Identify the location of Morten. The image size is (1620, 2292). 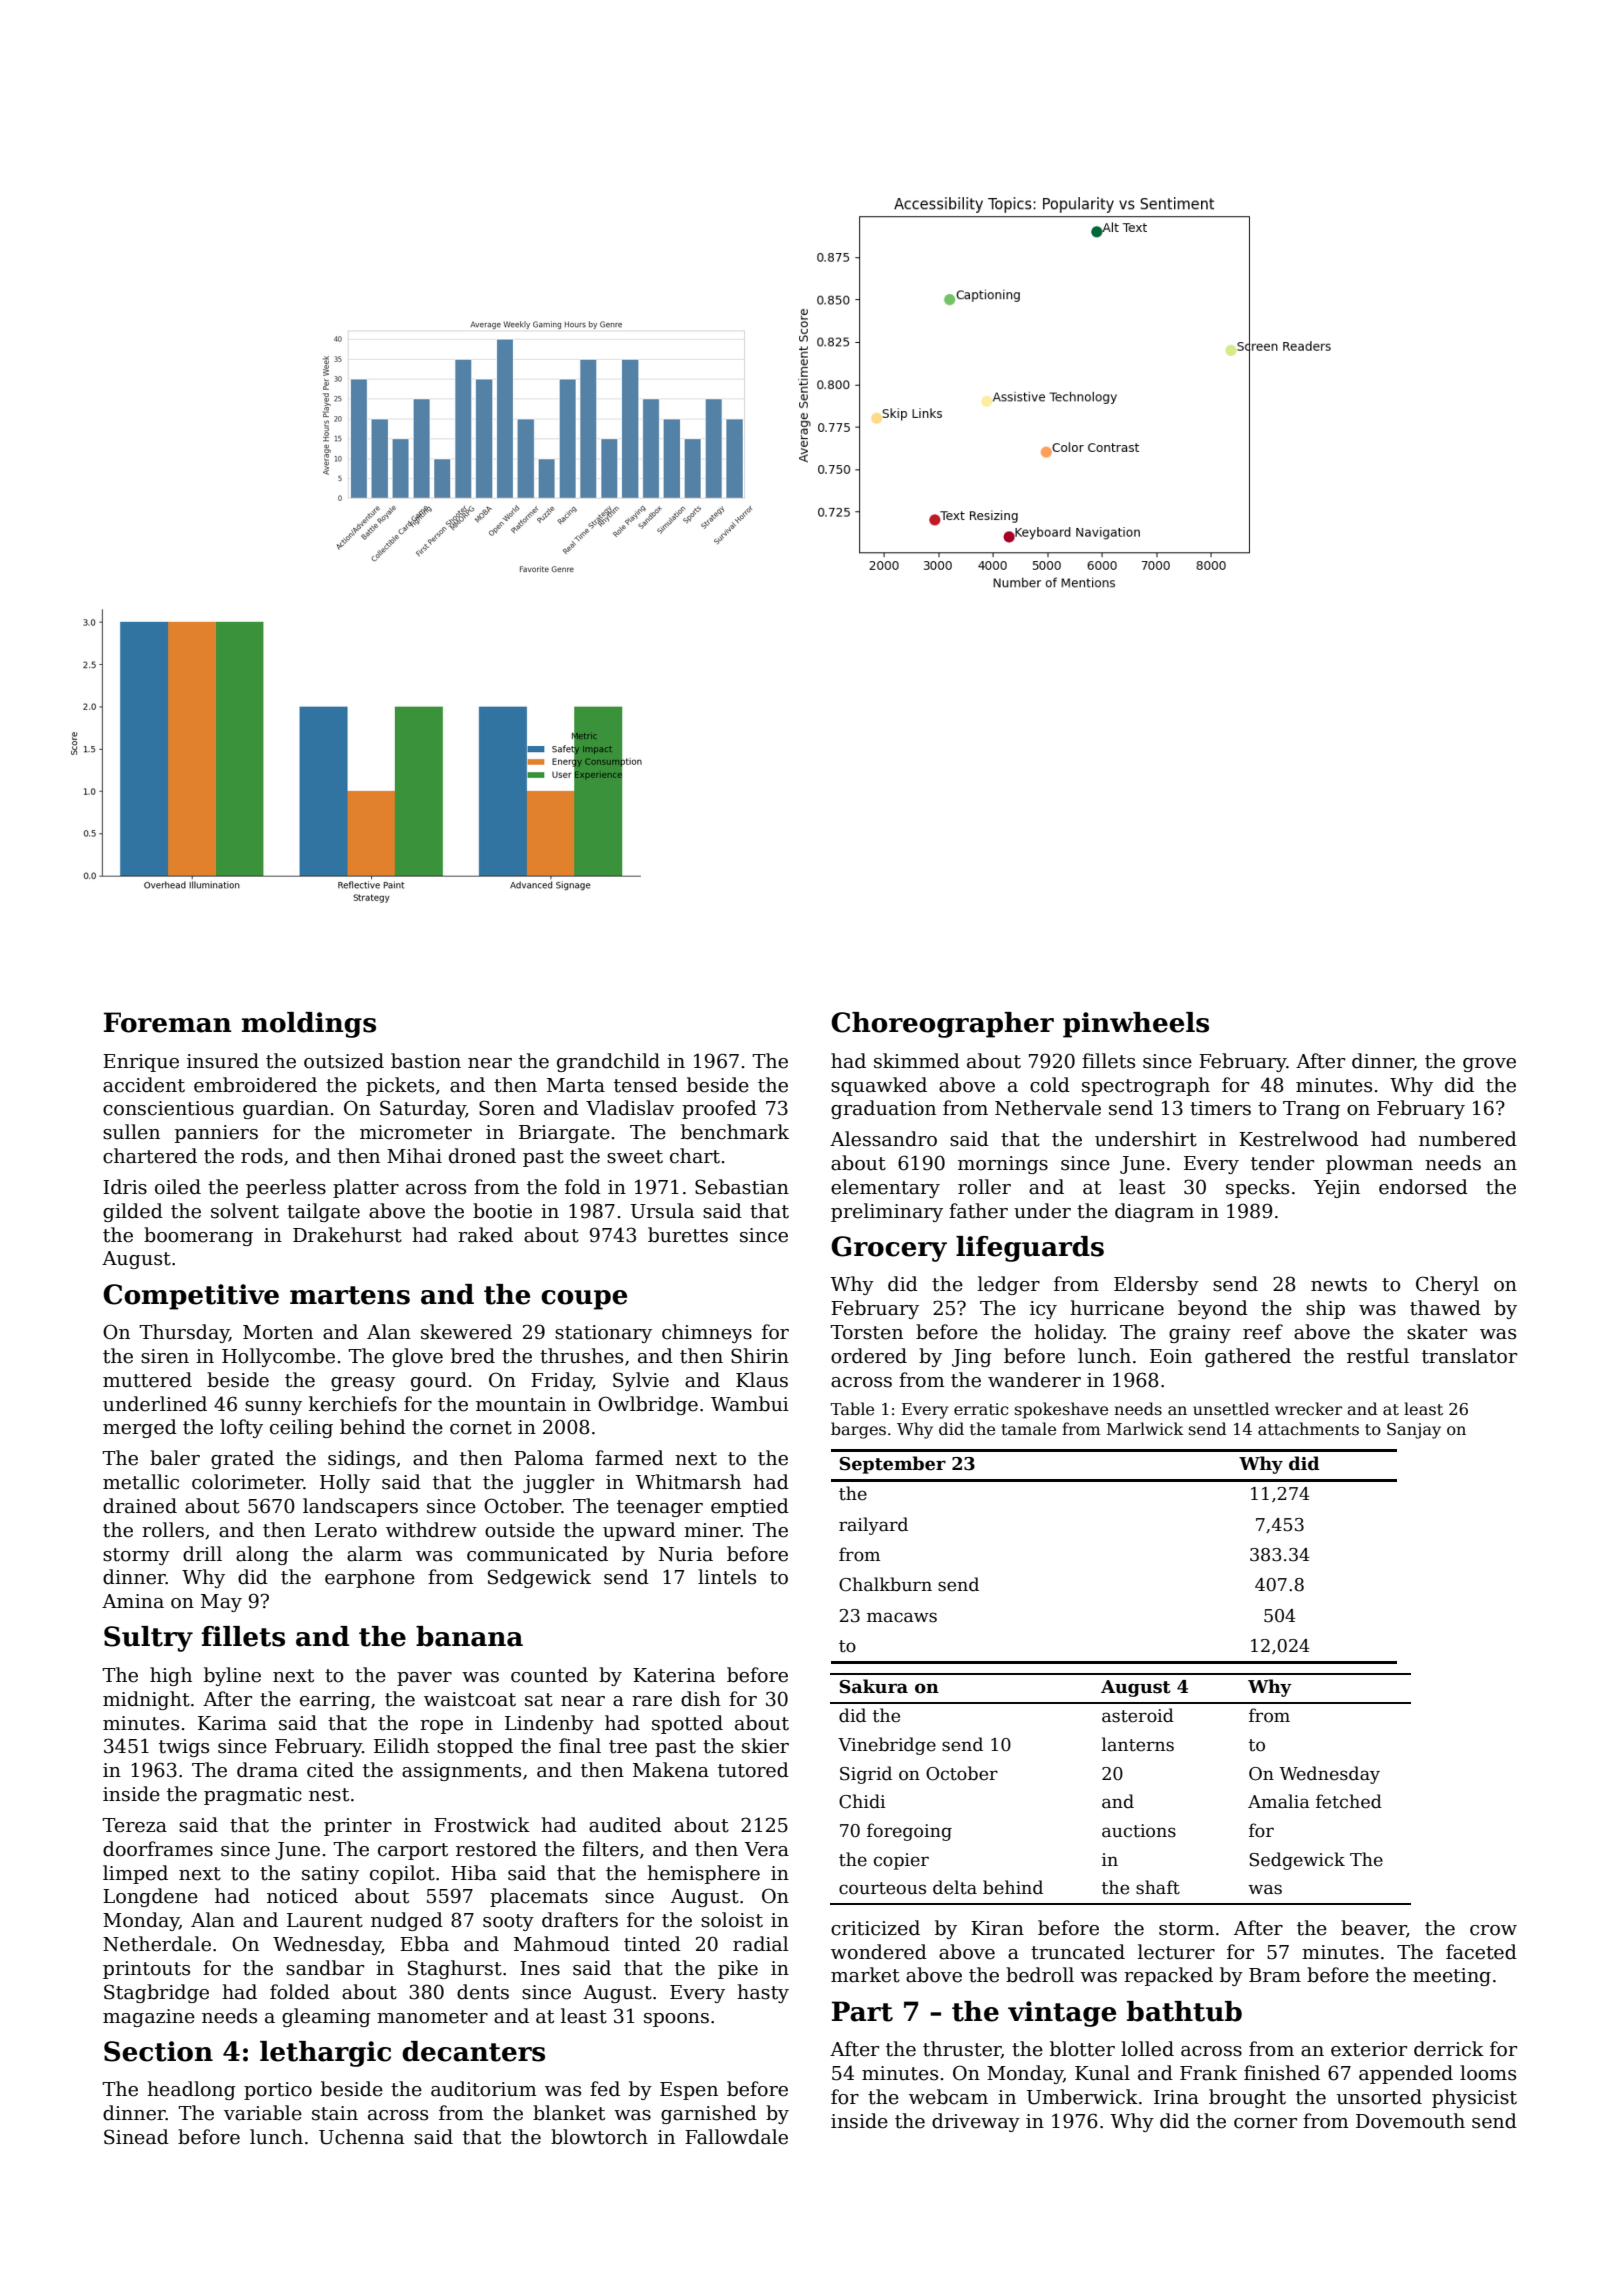
(278, 1332).
